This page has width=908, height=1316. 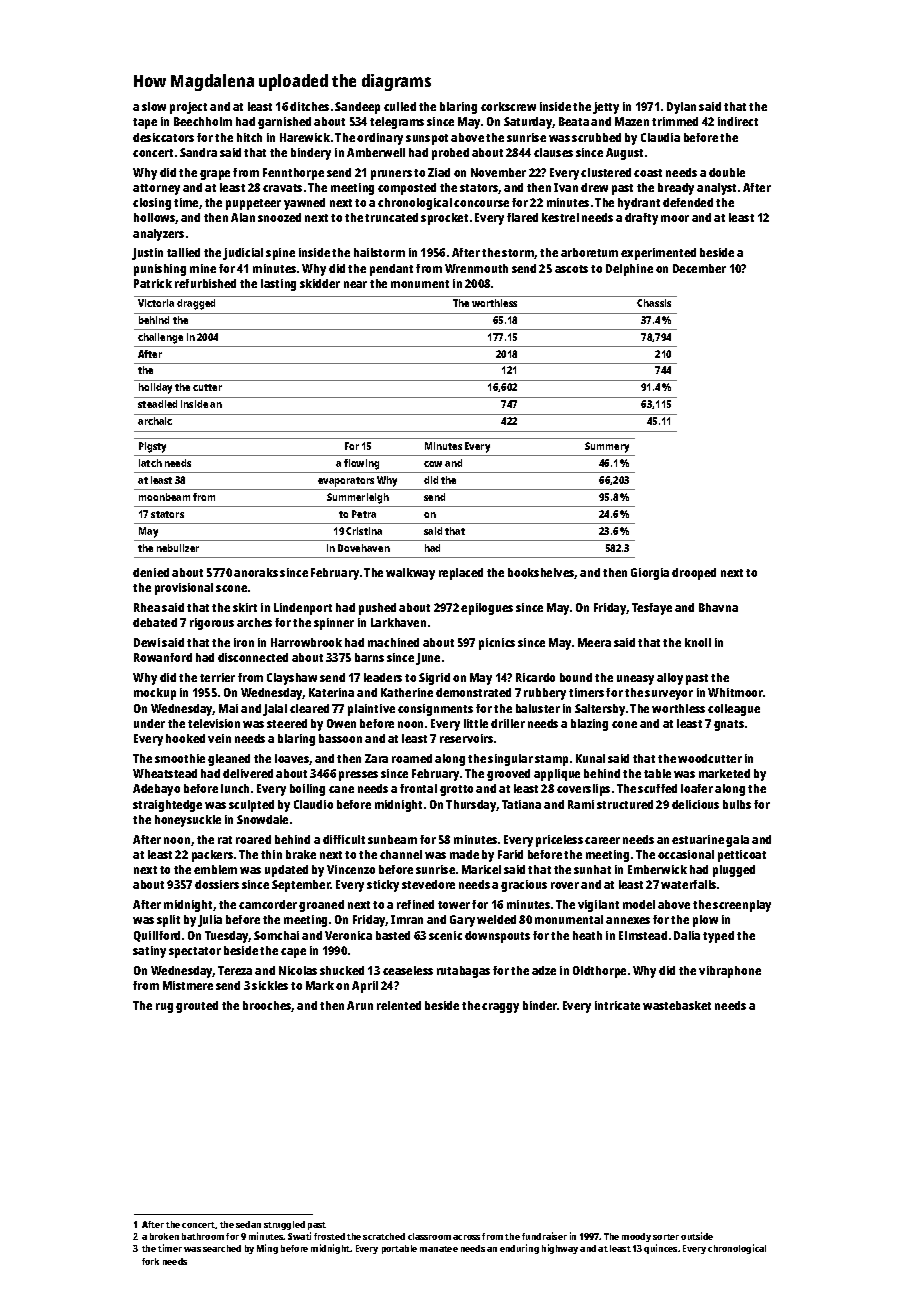 I want to click on enduring, so click(x=519, y=1249).
